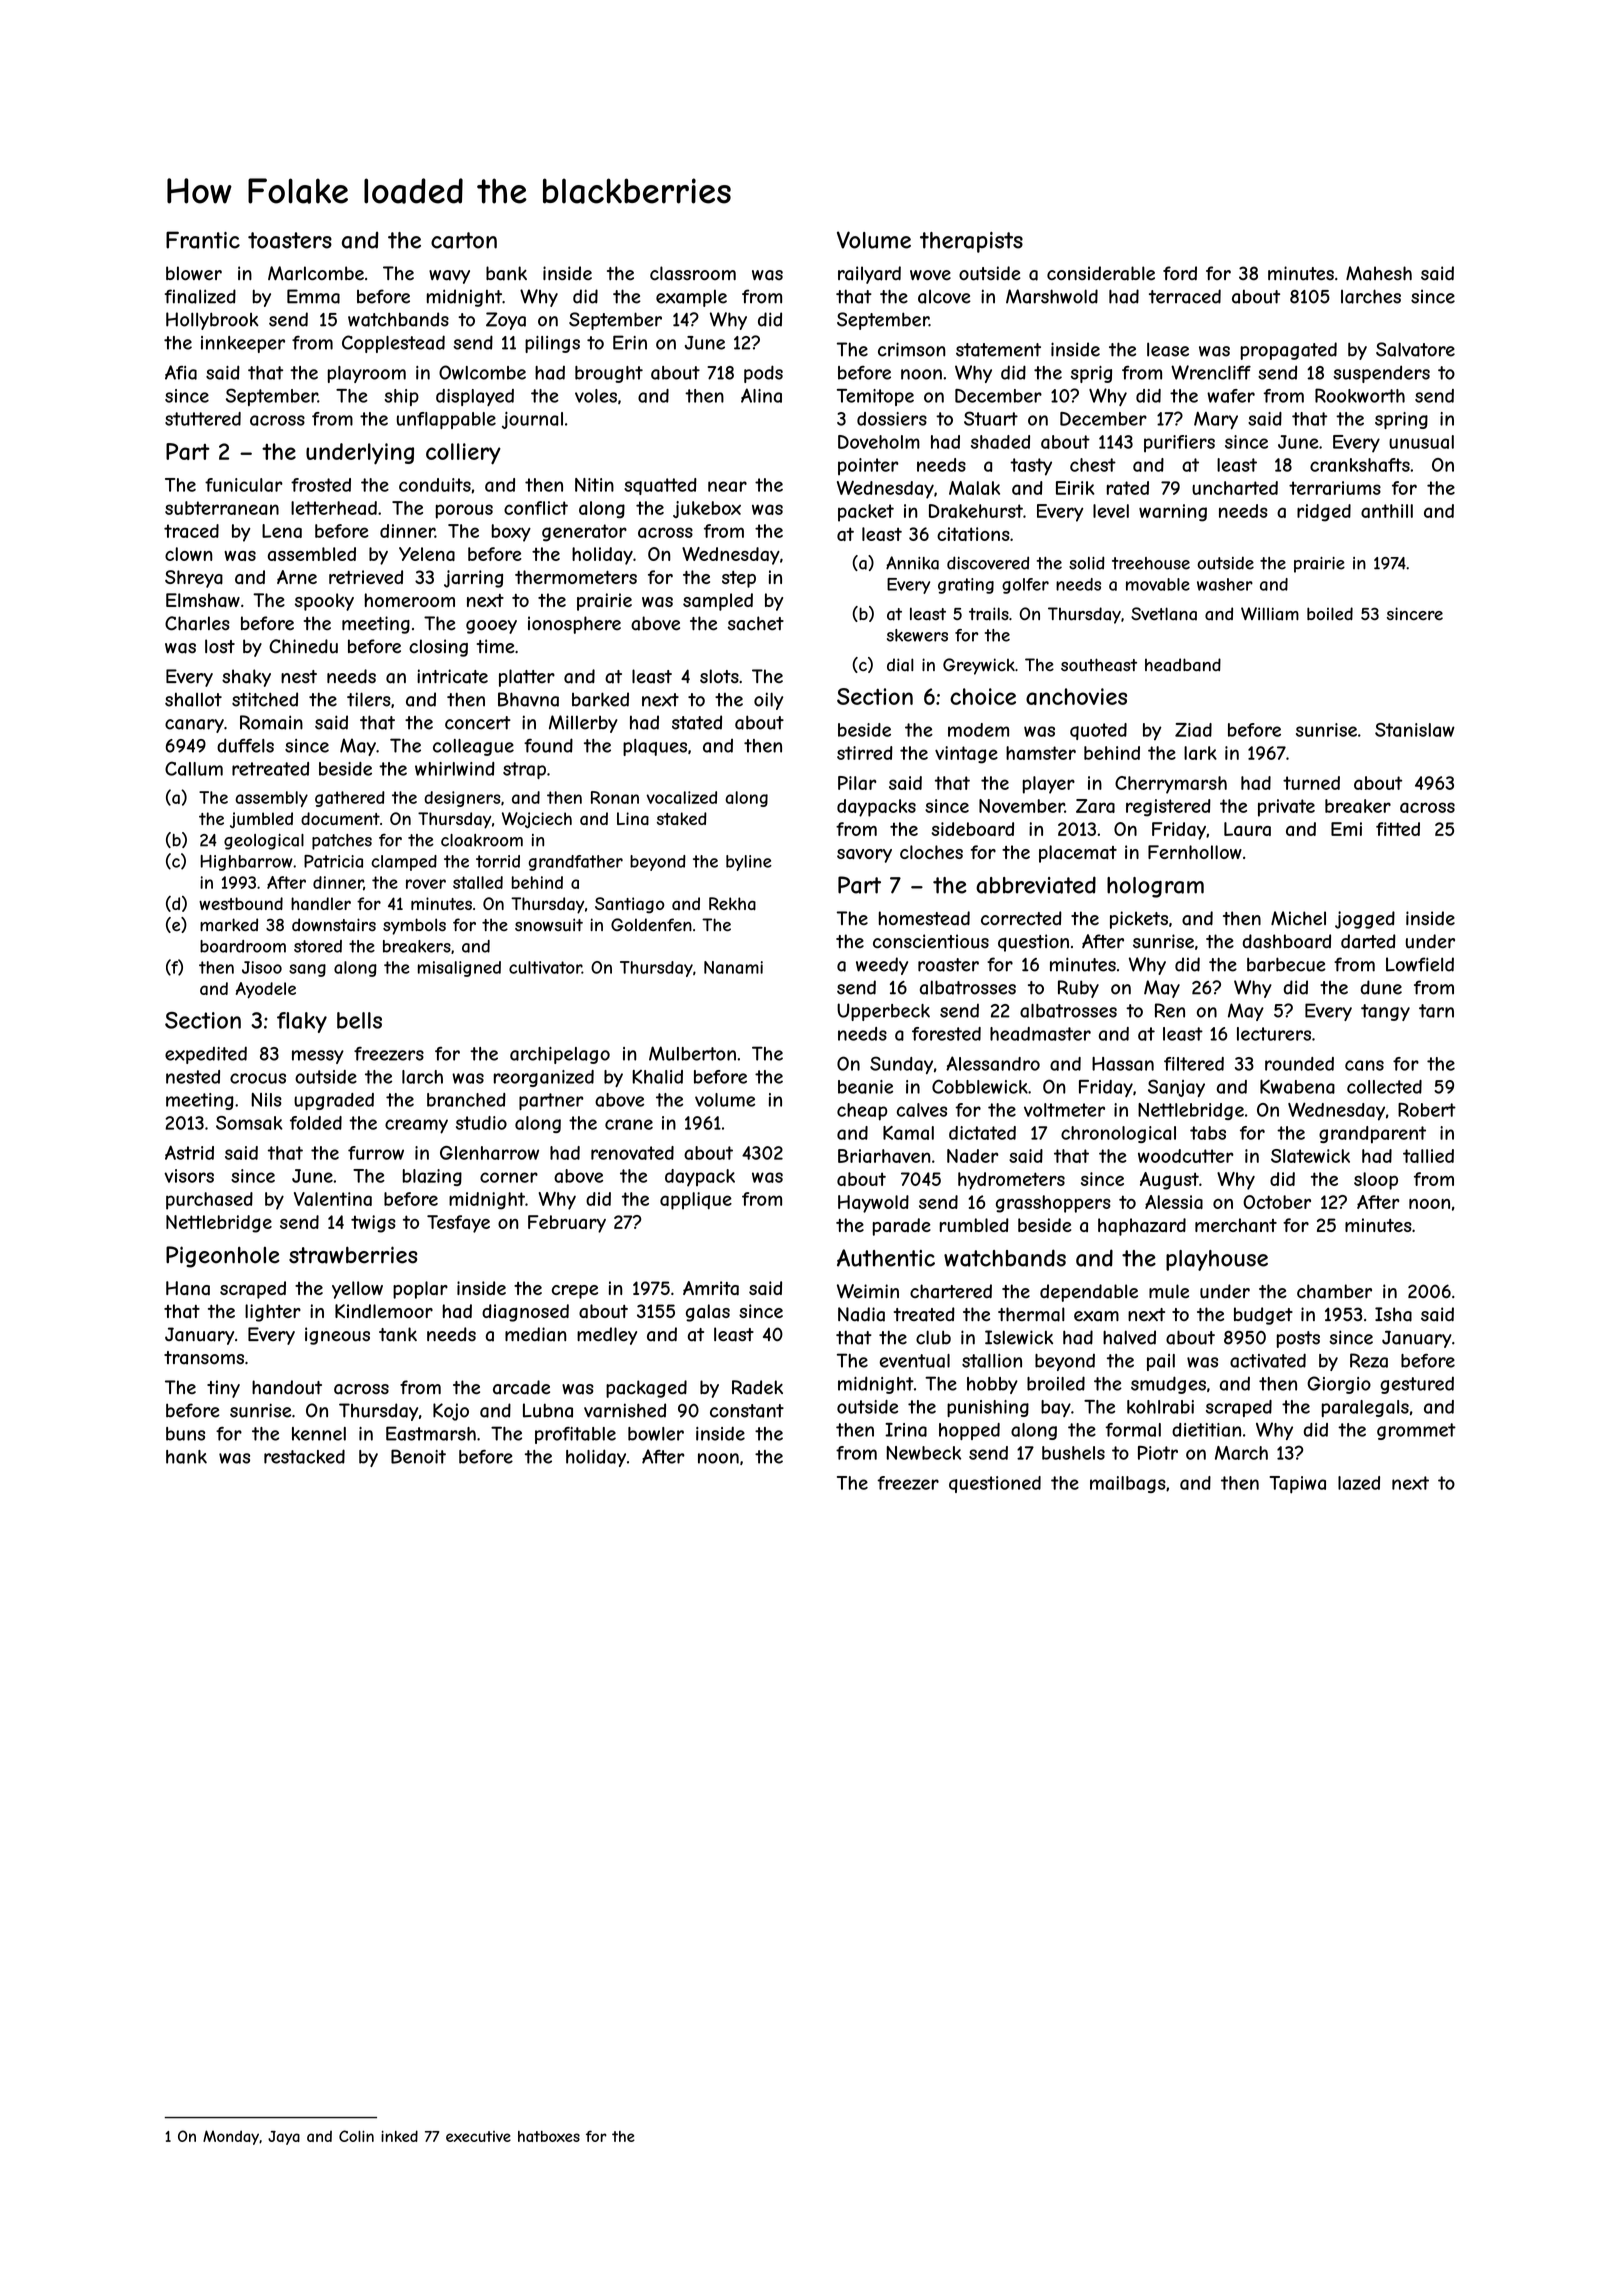 The image size is (1620, 2292). Describe the element at coordinates (864, 856) in the screenshot. I see `savory` at that location.
